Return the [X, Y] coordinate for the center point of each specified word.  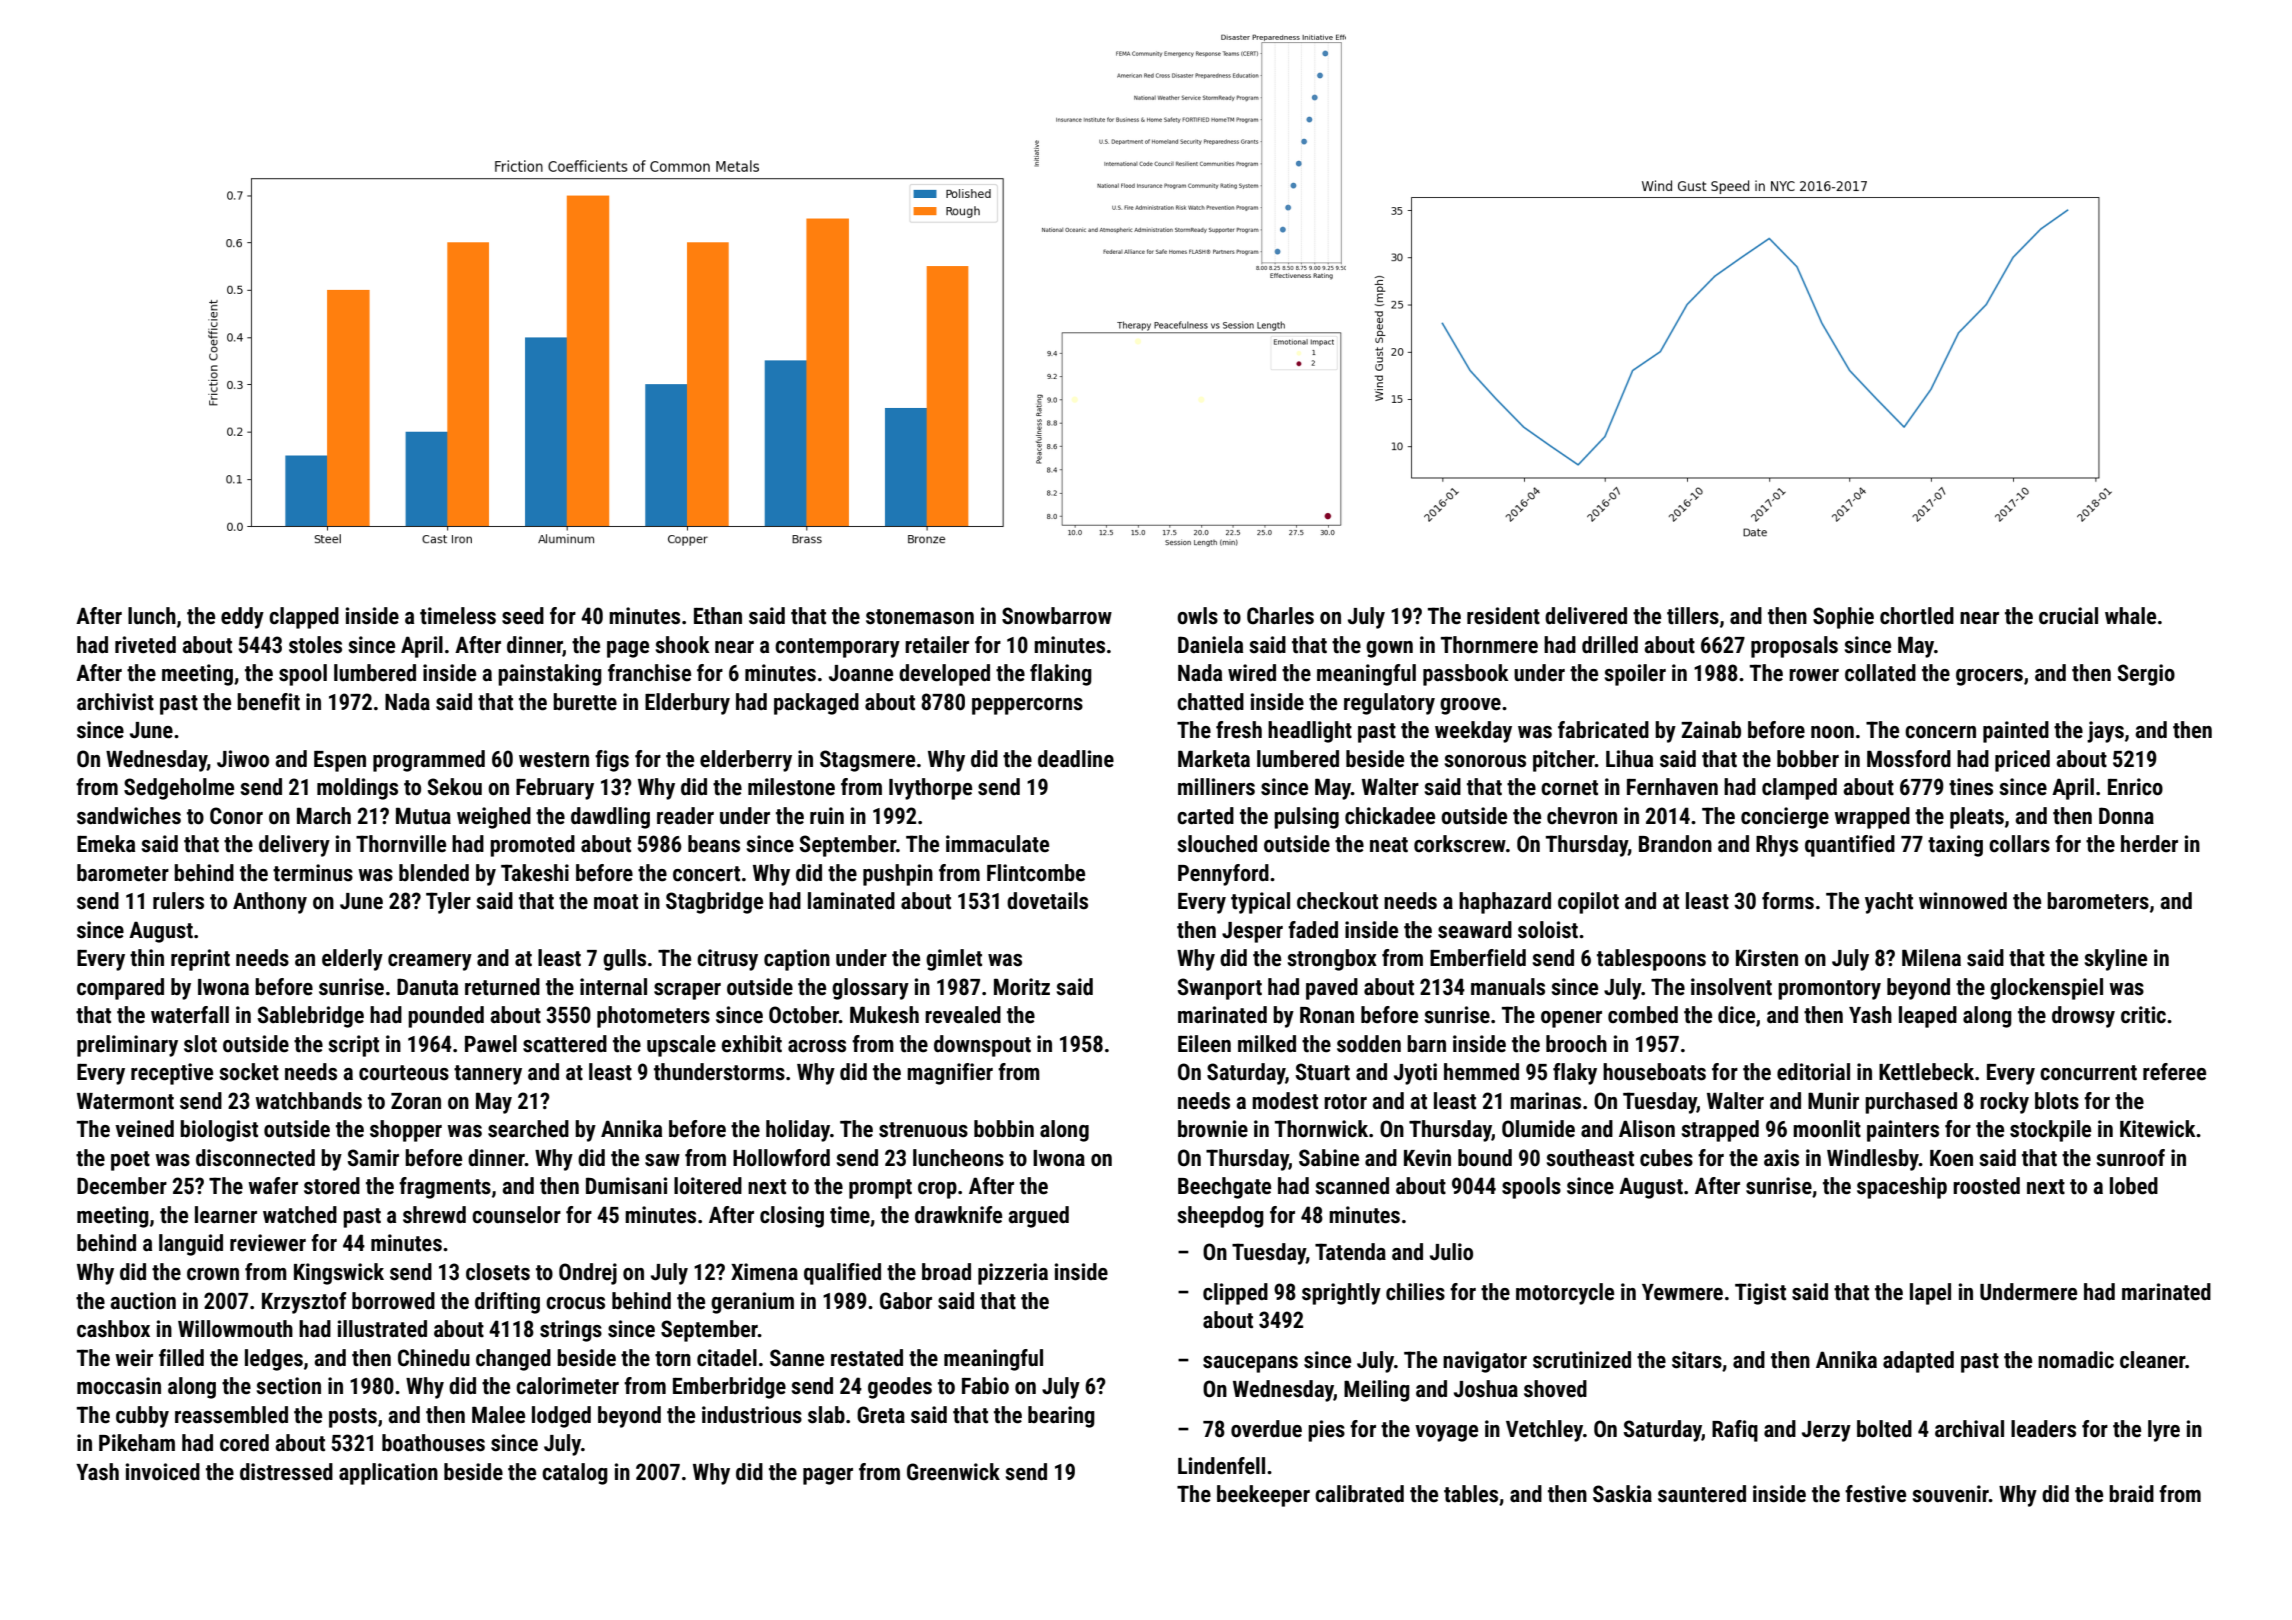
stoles [315, 645]
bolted [1884, 1429]
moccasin [119, 1386]
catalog [575, 1474]
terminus [313, 873]
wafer [273, 1186]
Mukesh [884, 1015]
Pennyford [1223, 875]
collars [2019, 844]
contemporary [837, 648]
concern [1940, 732]
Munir [1833, 1101]
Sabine [1329, 1158]
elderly [352, 960]
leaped [1928, 1017]
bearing [1061, 1417]
